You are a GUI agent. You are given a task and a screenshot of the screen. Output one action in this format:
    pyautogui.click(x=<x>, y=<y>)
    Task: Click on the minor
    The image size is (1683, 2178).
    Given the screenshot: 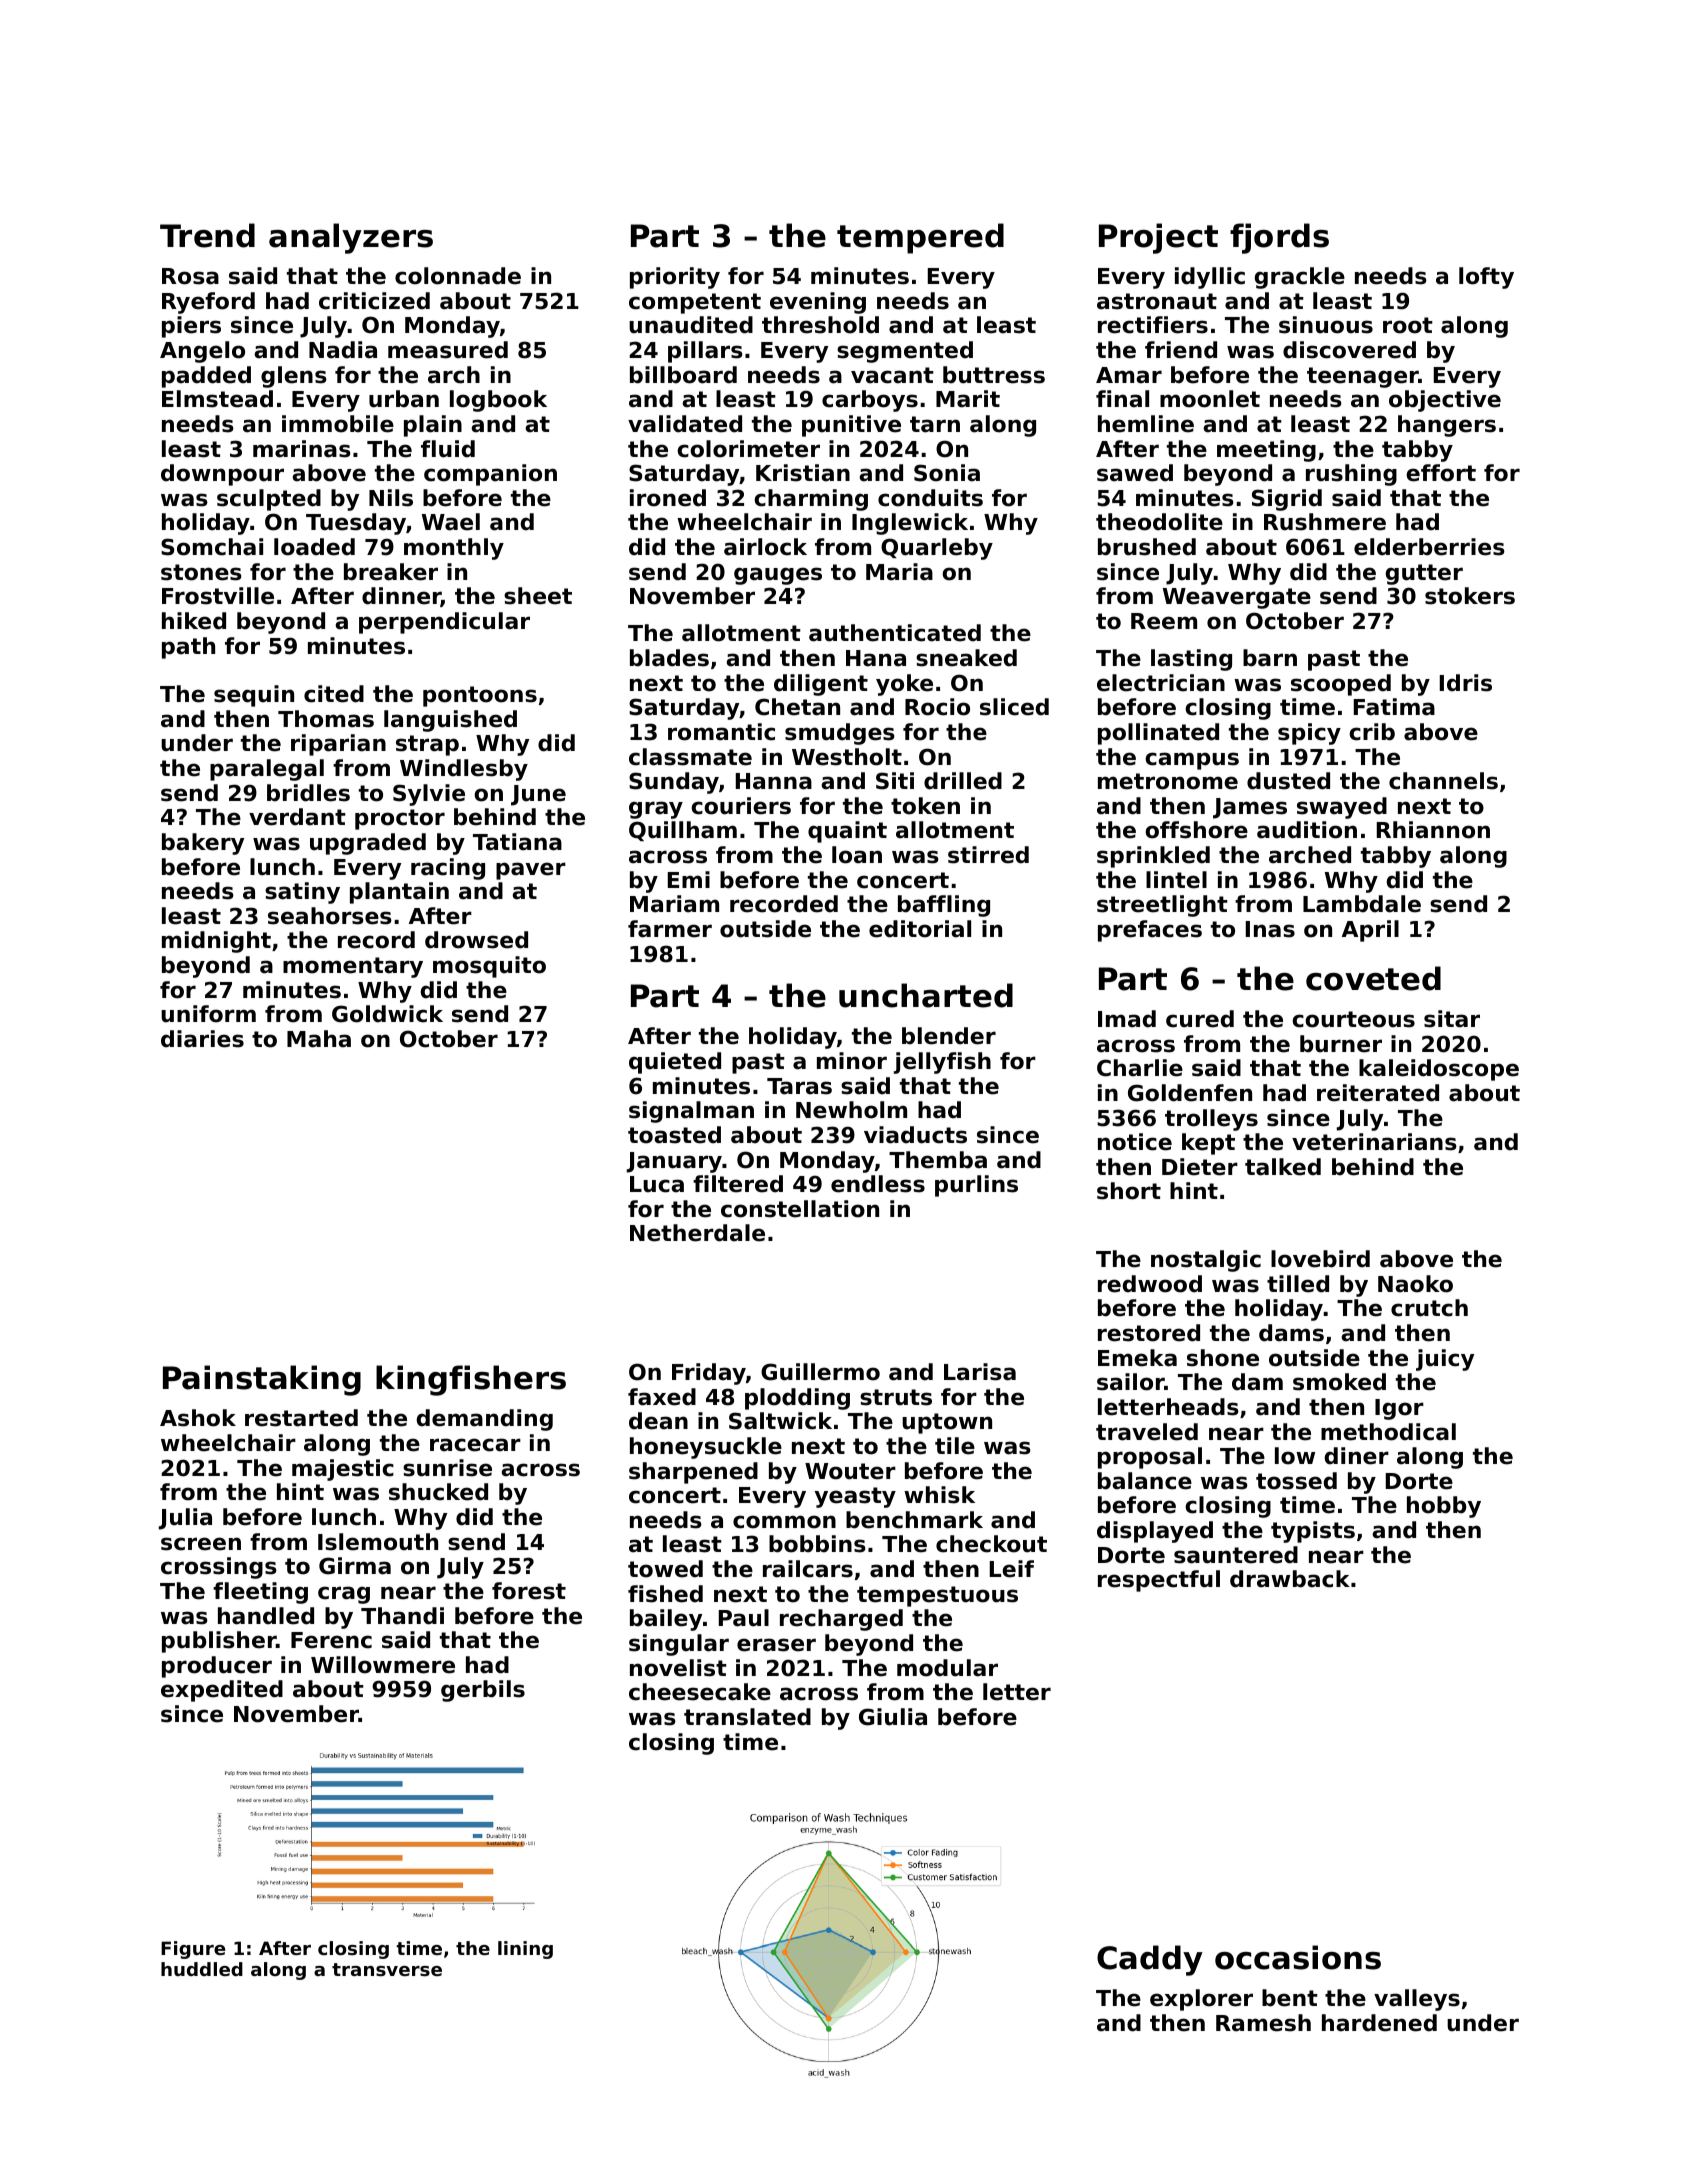 What is the action you would take?
    pyautogui.click(x=852, y=1061)
